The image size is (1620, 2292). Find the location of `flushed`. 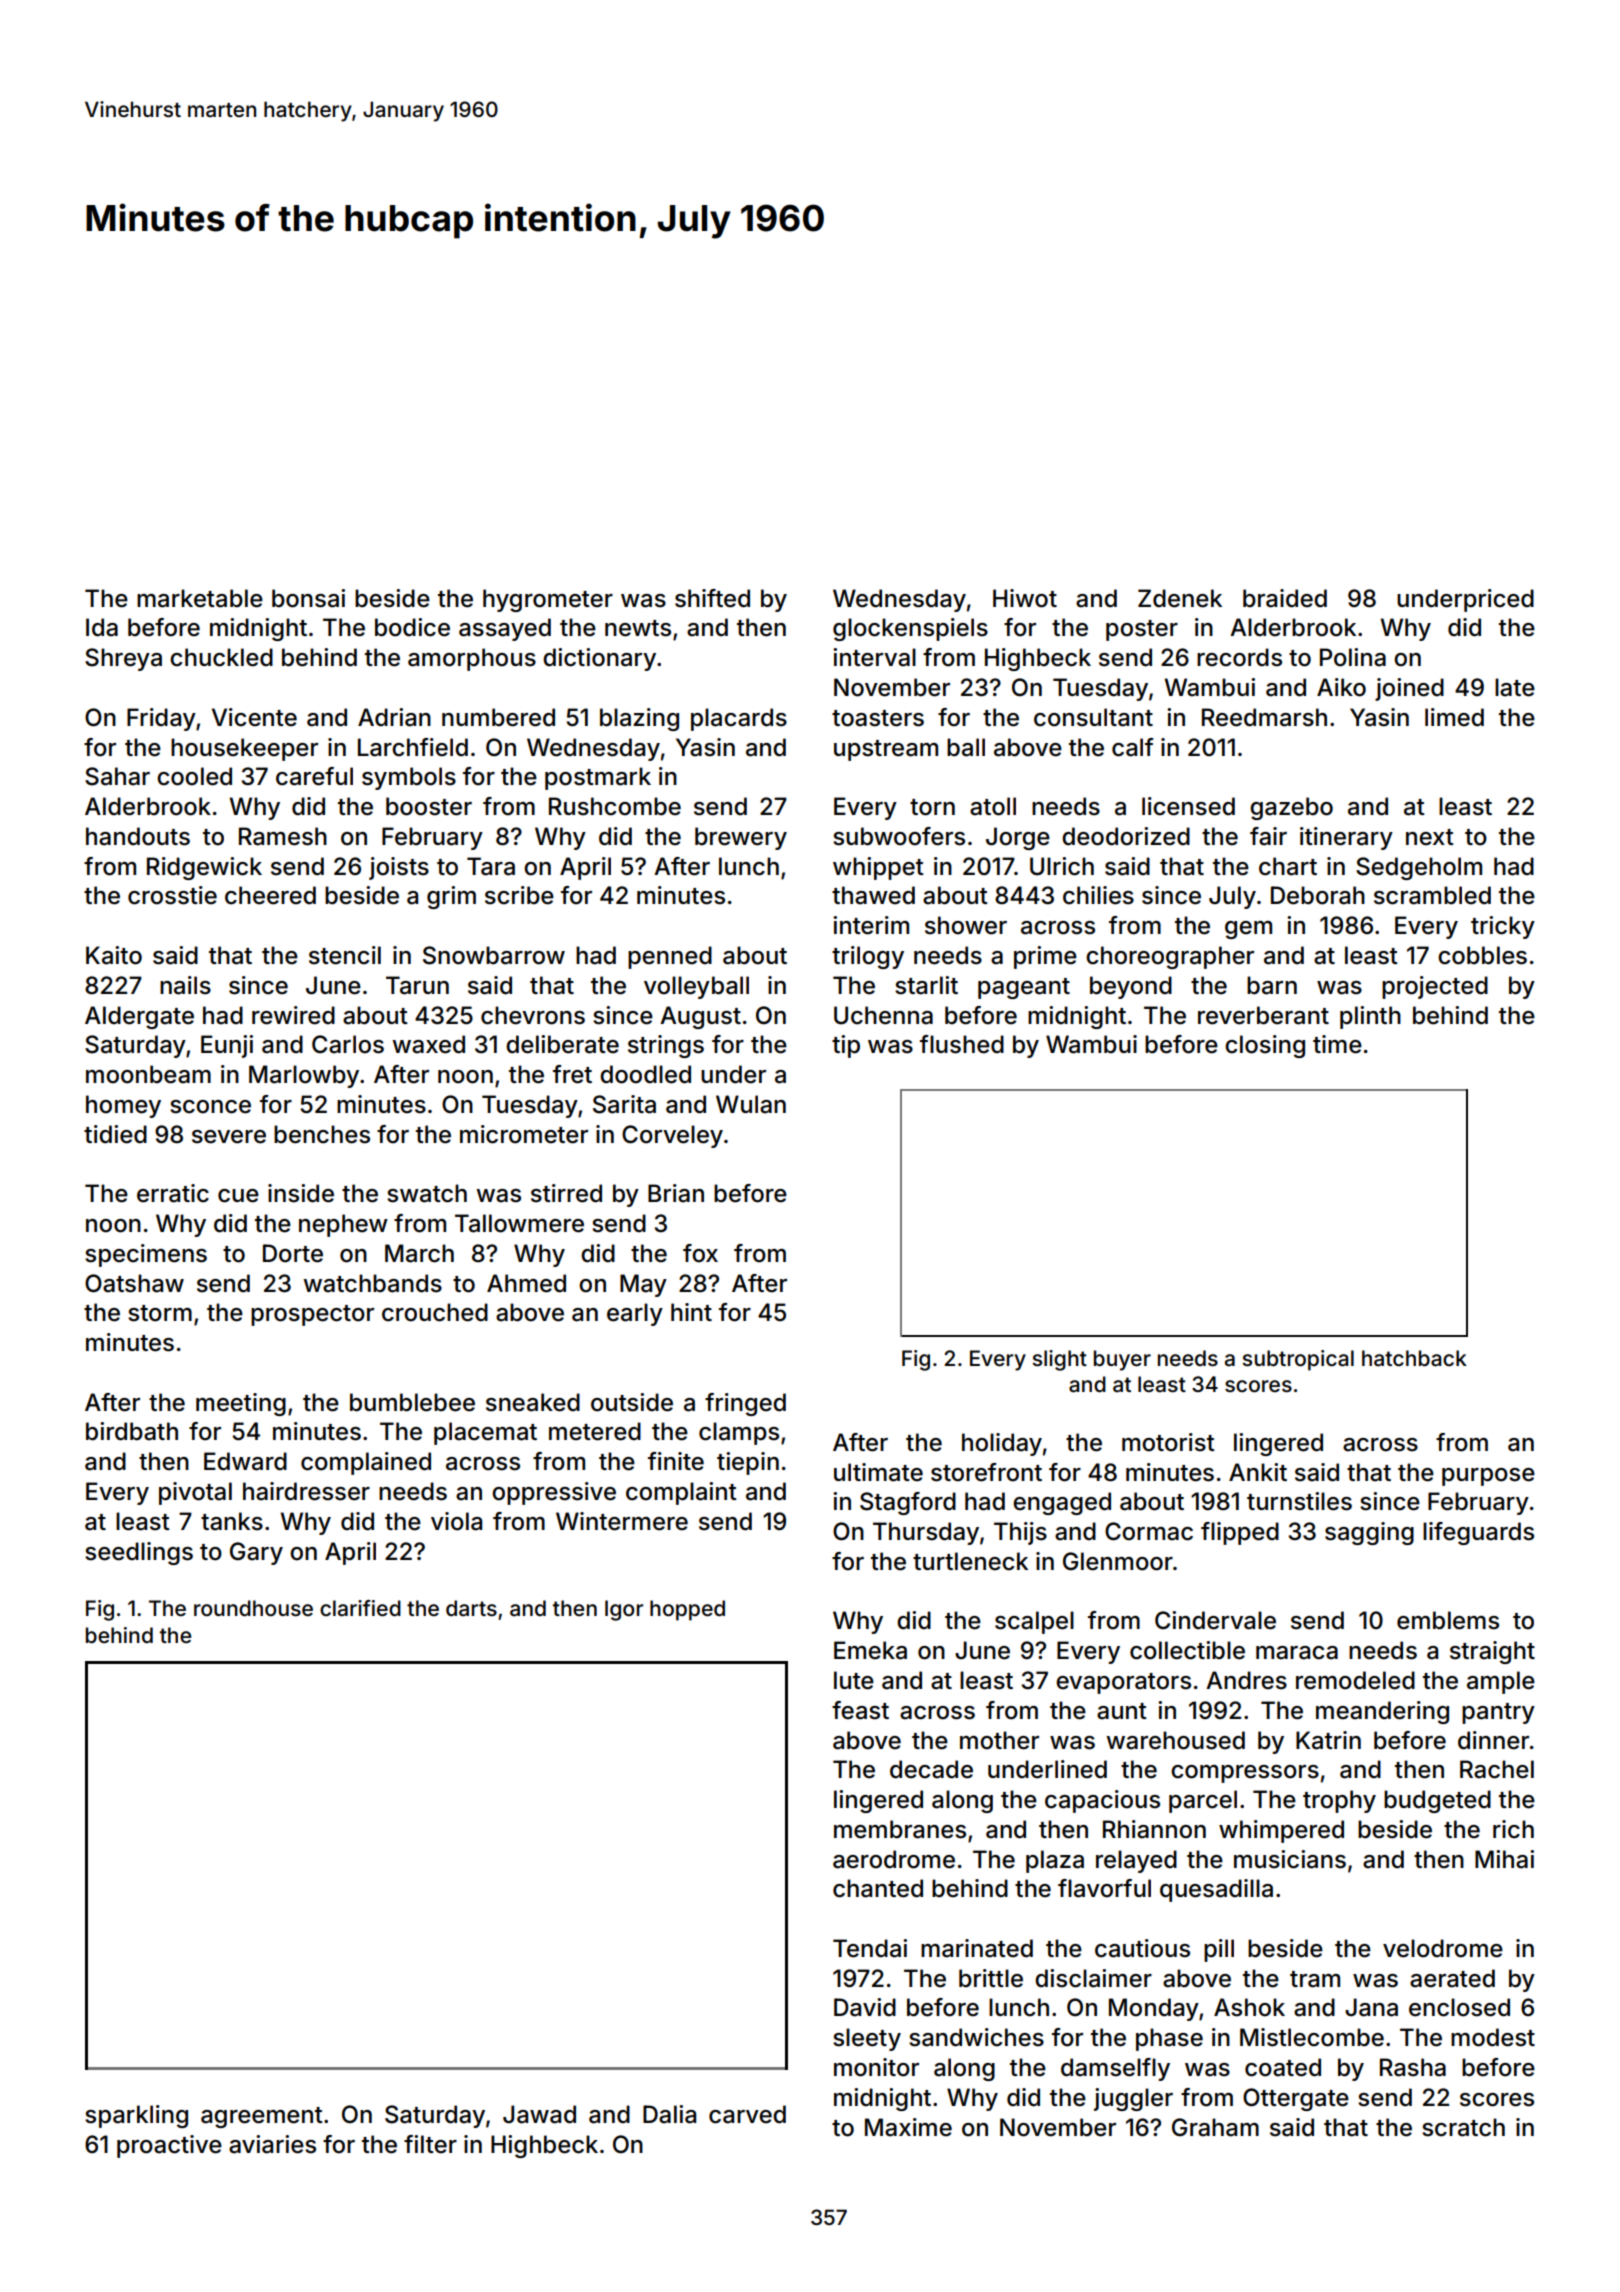

flushed is located at coordinates (962, 1044).
